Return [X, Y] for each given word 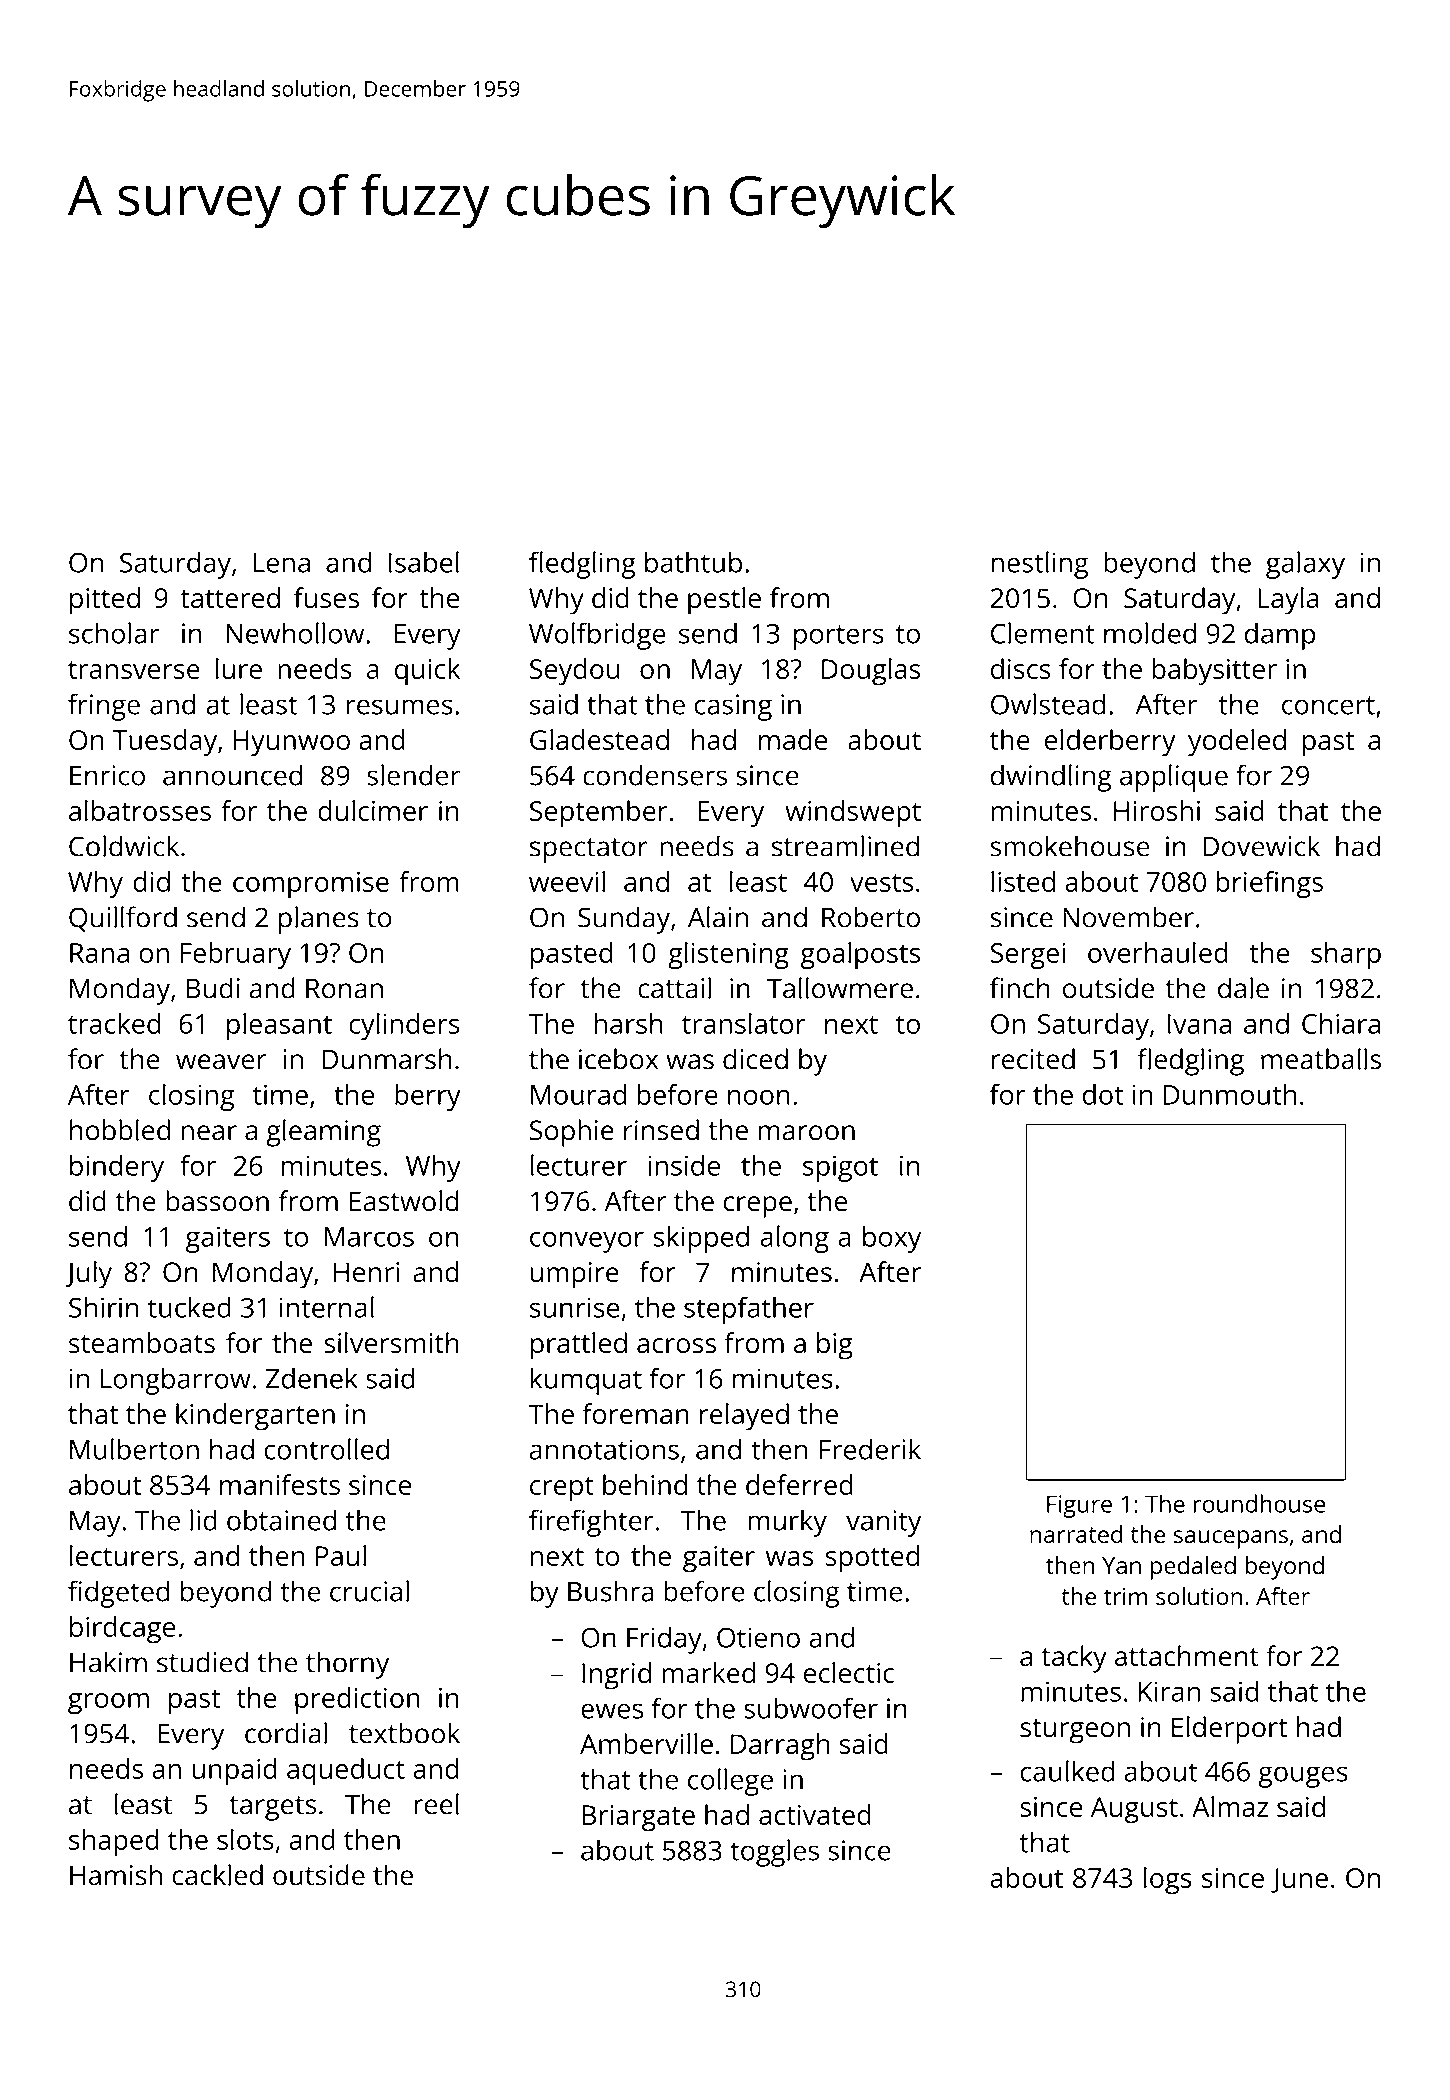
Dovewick [1261, 846]
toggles [774, 1853]
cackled [217, 1875]
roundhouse [1259, 1503]
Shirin [104, 1307]
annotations [604, 1449]
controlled [326, 1449]
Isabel [424, 562]
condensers [655, 775]
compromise [311, 885]
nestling [1039, 565]
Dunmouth [1230, 1094]
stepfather [749, 1310]
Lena [281, 563]
